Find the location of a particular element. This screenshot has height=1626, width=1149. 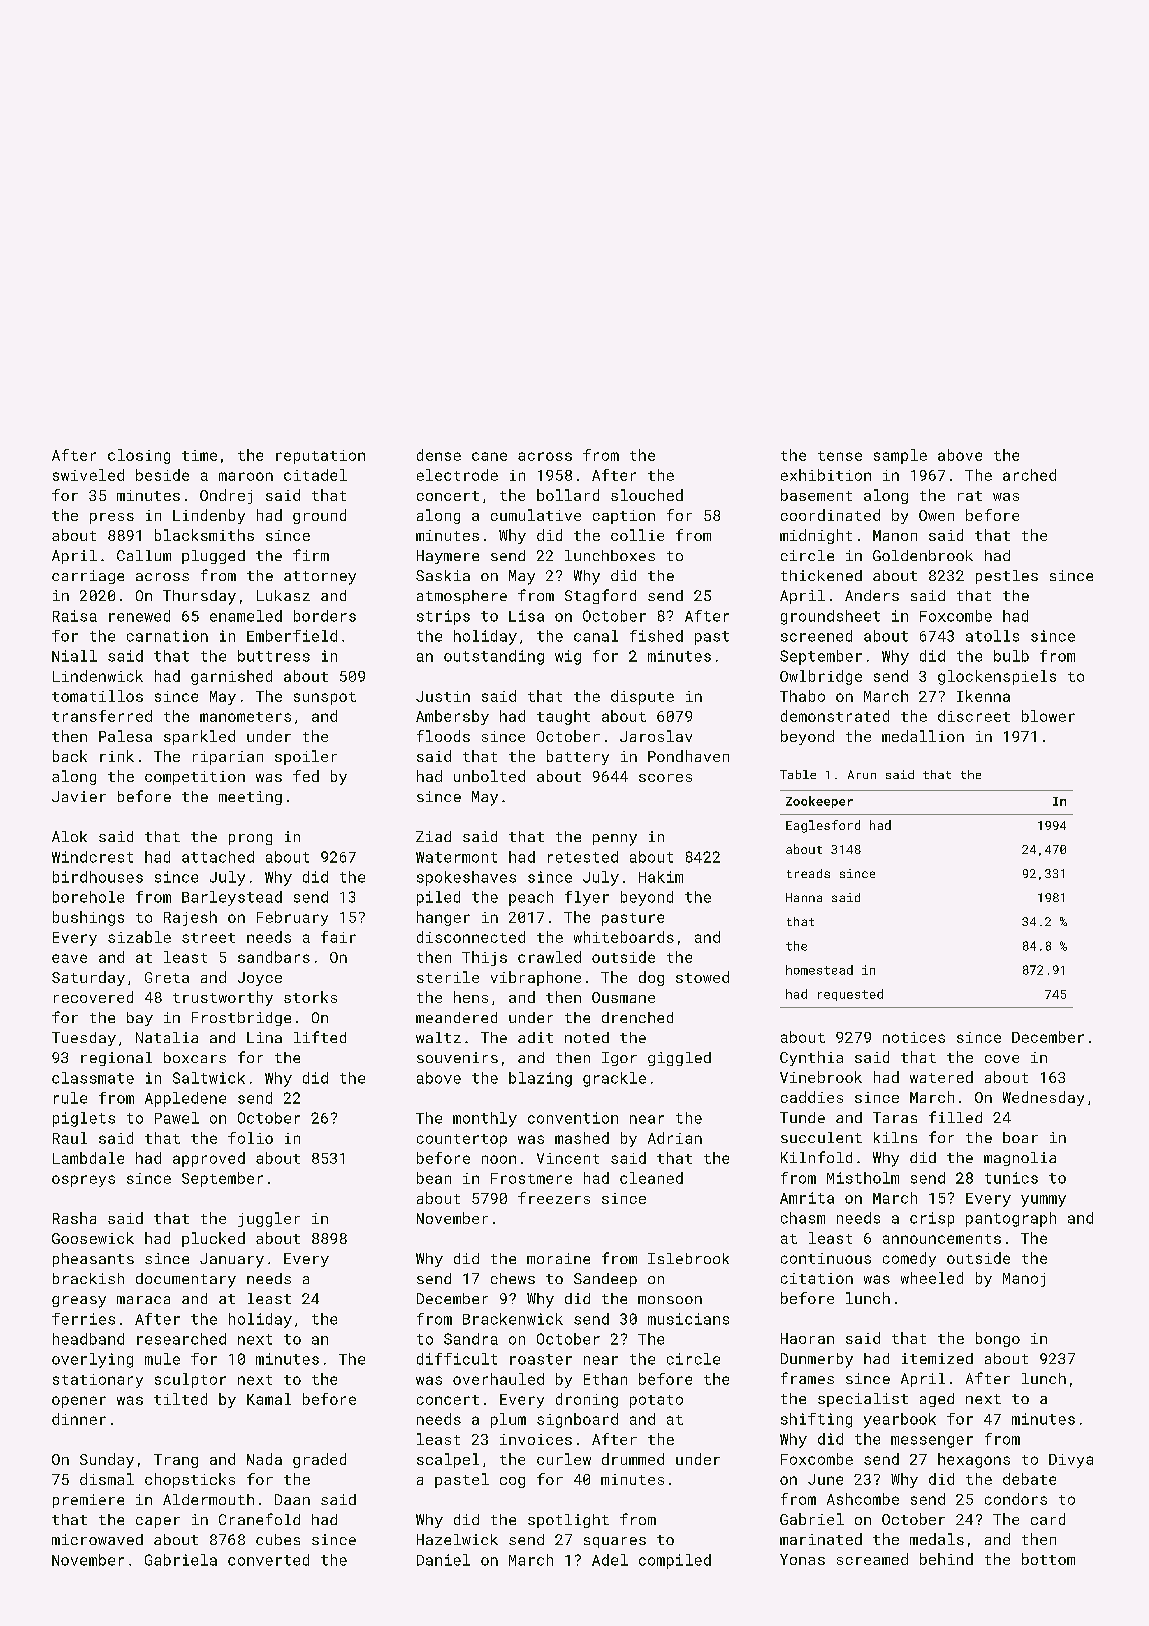

tense is located at coordinates (840, 456).
